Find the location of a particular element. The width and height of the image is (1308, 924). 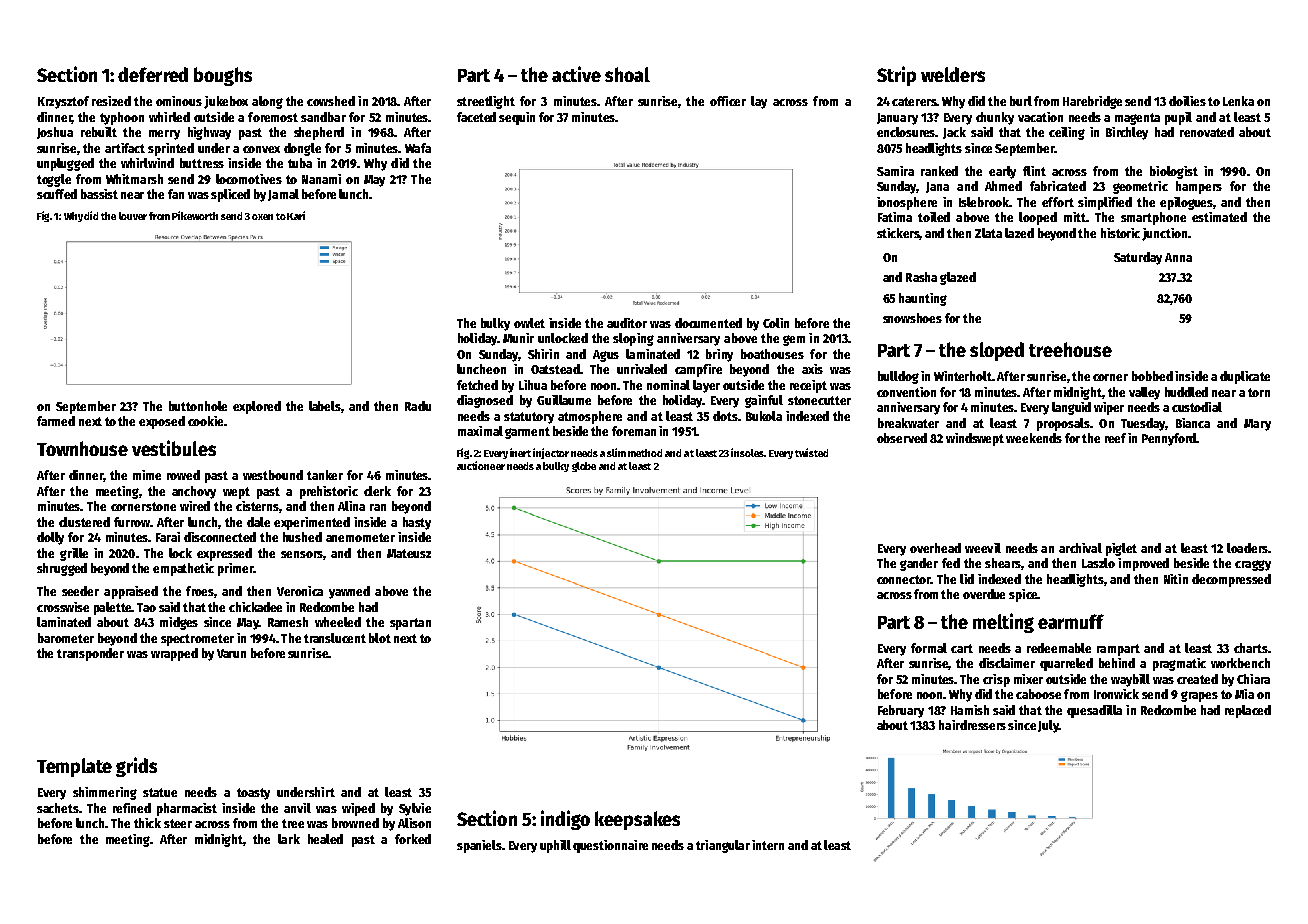

forked is located at coordinates (413, 839).
